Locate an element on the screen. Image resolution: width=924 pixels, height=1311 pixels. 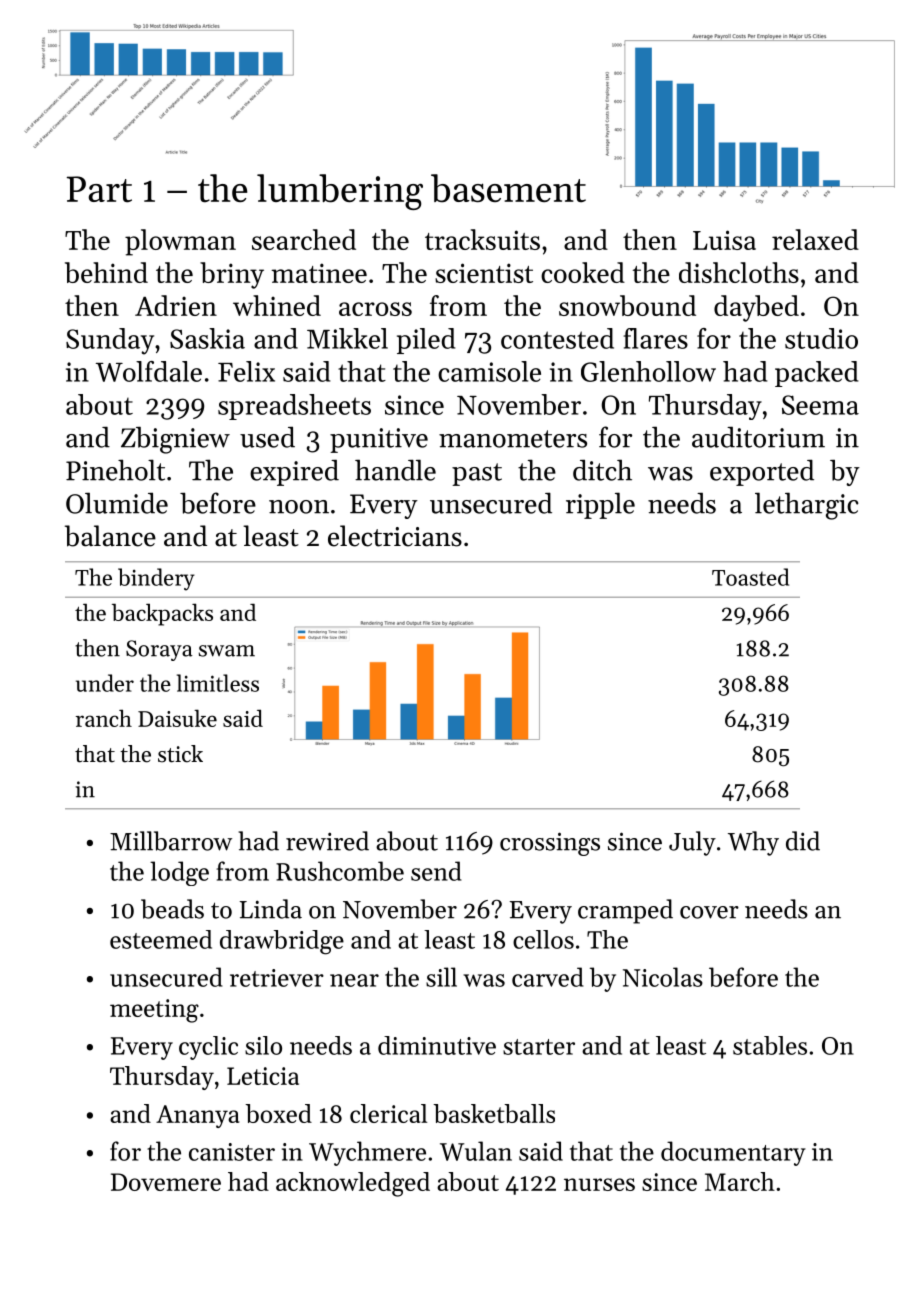
near is located at coordinates (354, 980).
